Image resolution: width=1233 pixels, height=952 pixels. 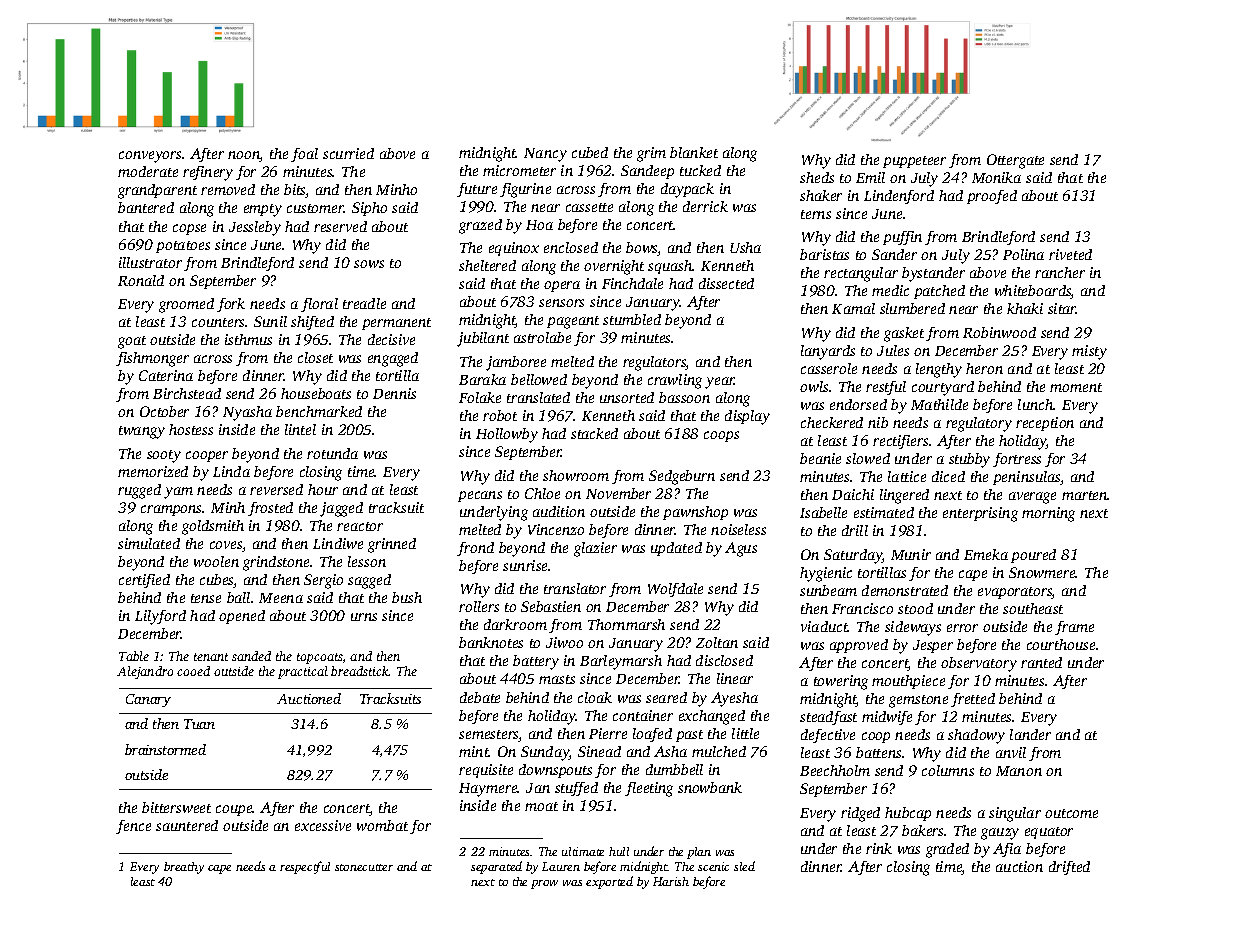 What do you see at coordinates (627, 397) in the screenshot?
I see `unsorted` at bounding box center [627, 397].
